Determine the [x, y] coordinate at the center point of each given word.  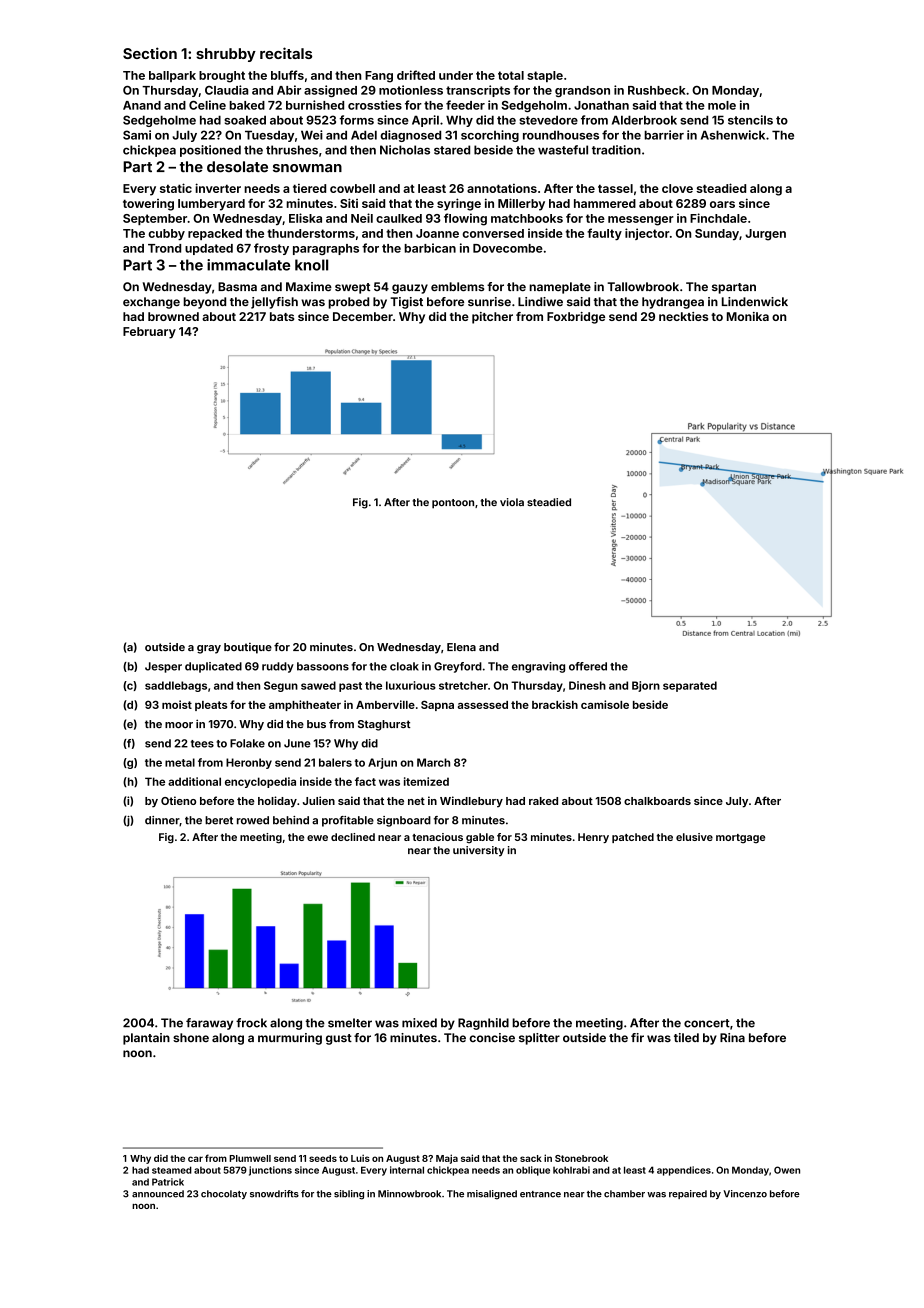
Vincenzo [745, 1194]
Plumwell [250, 1158]
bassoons [323, 666]
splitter [539, 1039]
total [511, 75]
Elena [461, 647]
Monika [748, 316]
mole [722, 105]
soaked [245, 120]
